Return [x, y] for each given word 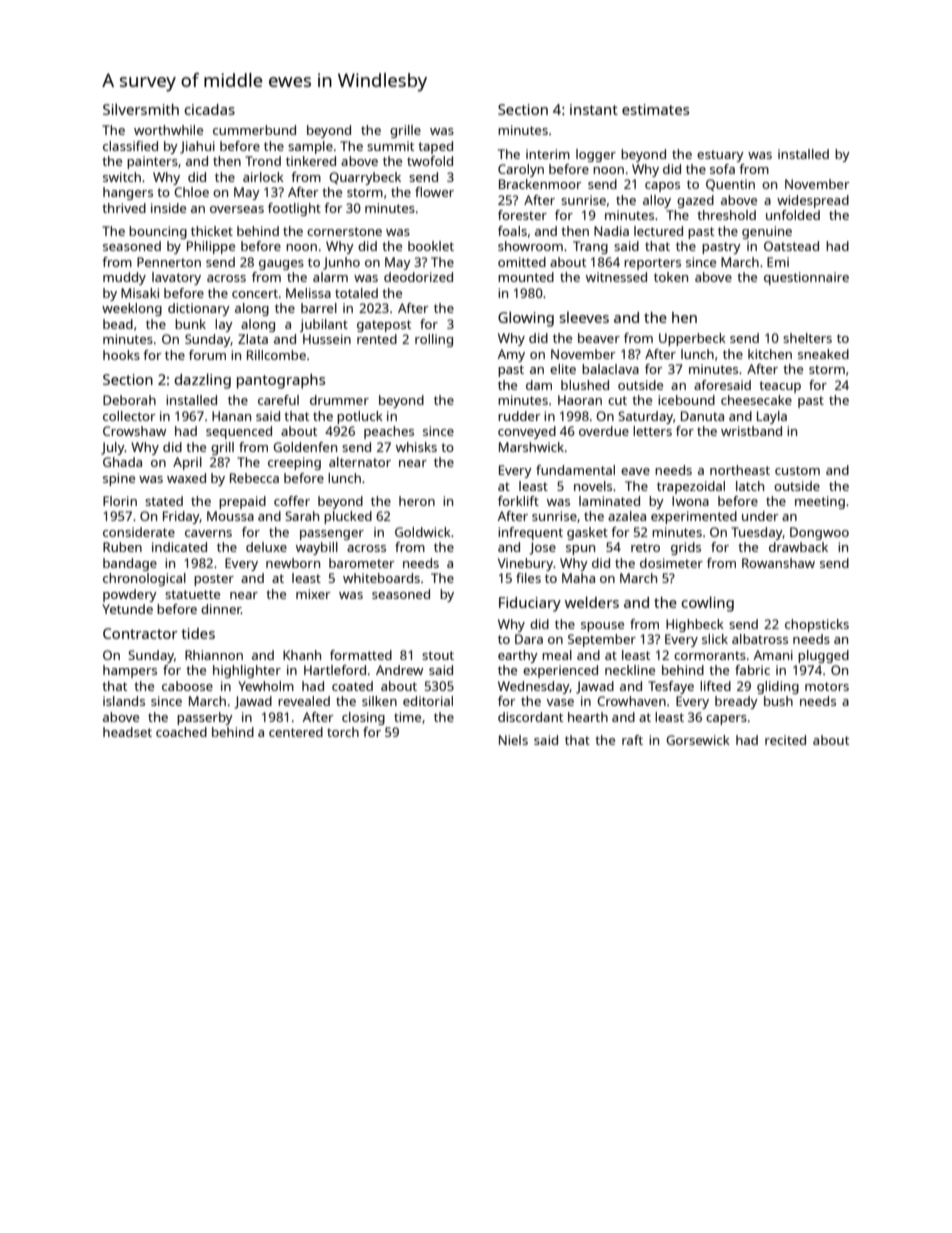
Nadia [611, 231]
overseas [237, 209]
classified [130, 146]
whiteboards [381, 578]
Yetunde [127, 609]
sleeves [584, 317]
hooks [121, 355]
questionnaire [806, 278]
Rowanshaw [778, 563]
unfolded [793, 215]
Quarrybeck [365, 178]
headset [127, 732]
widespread [813, 201]
